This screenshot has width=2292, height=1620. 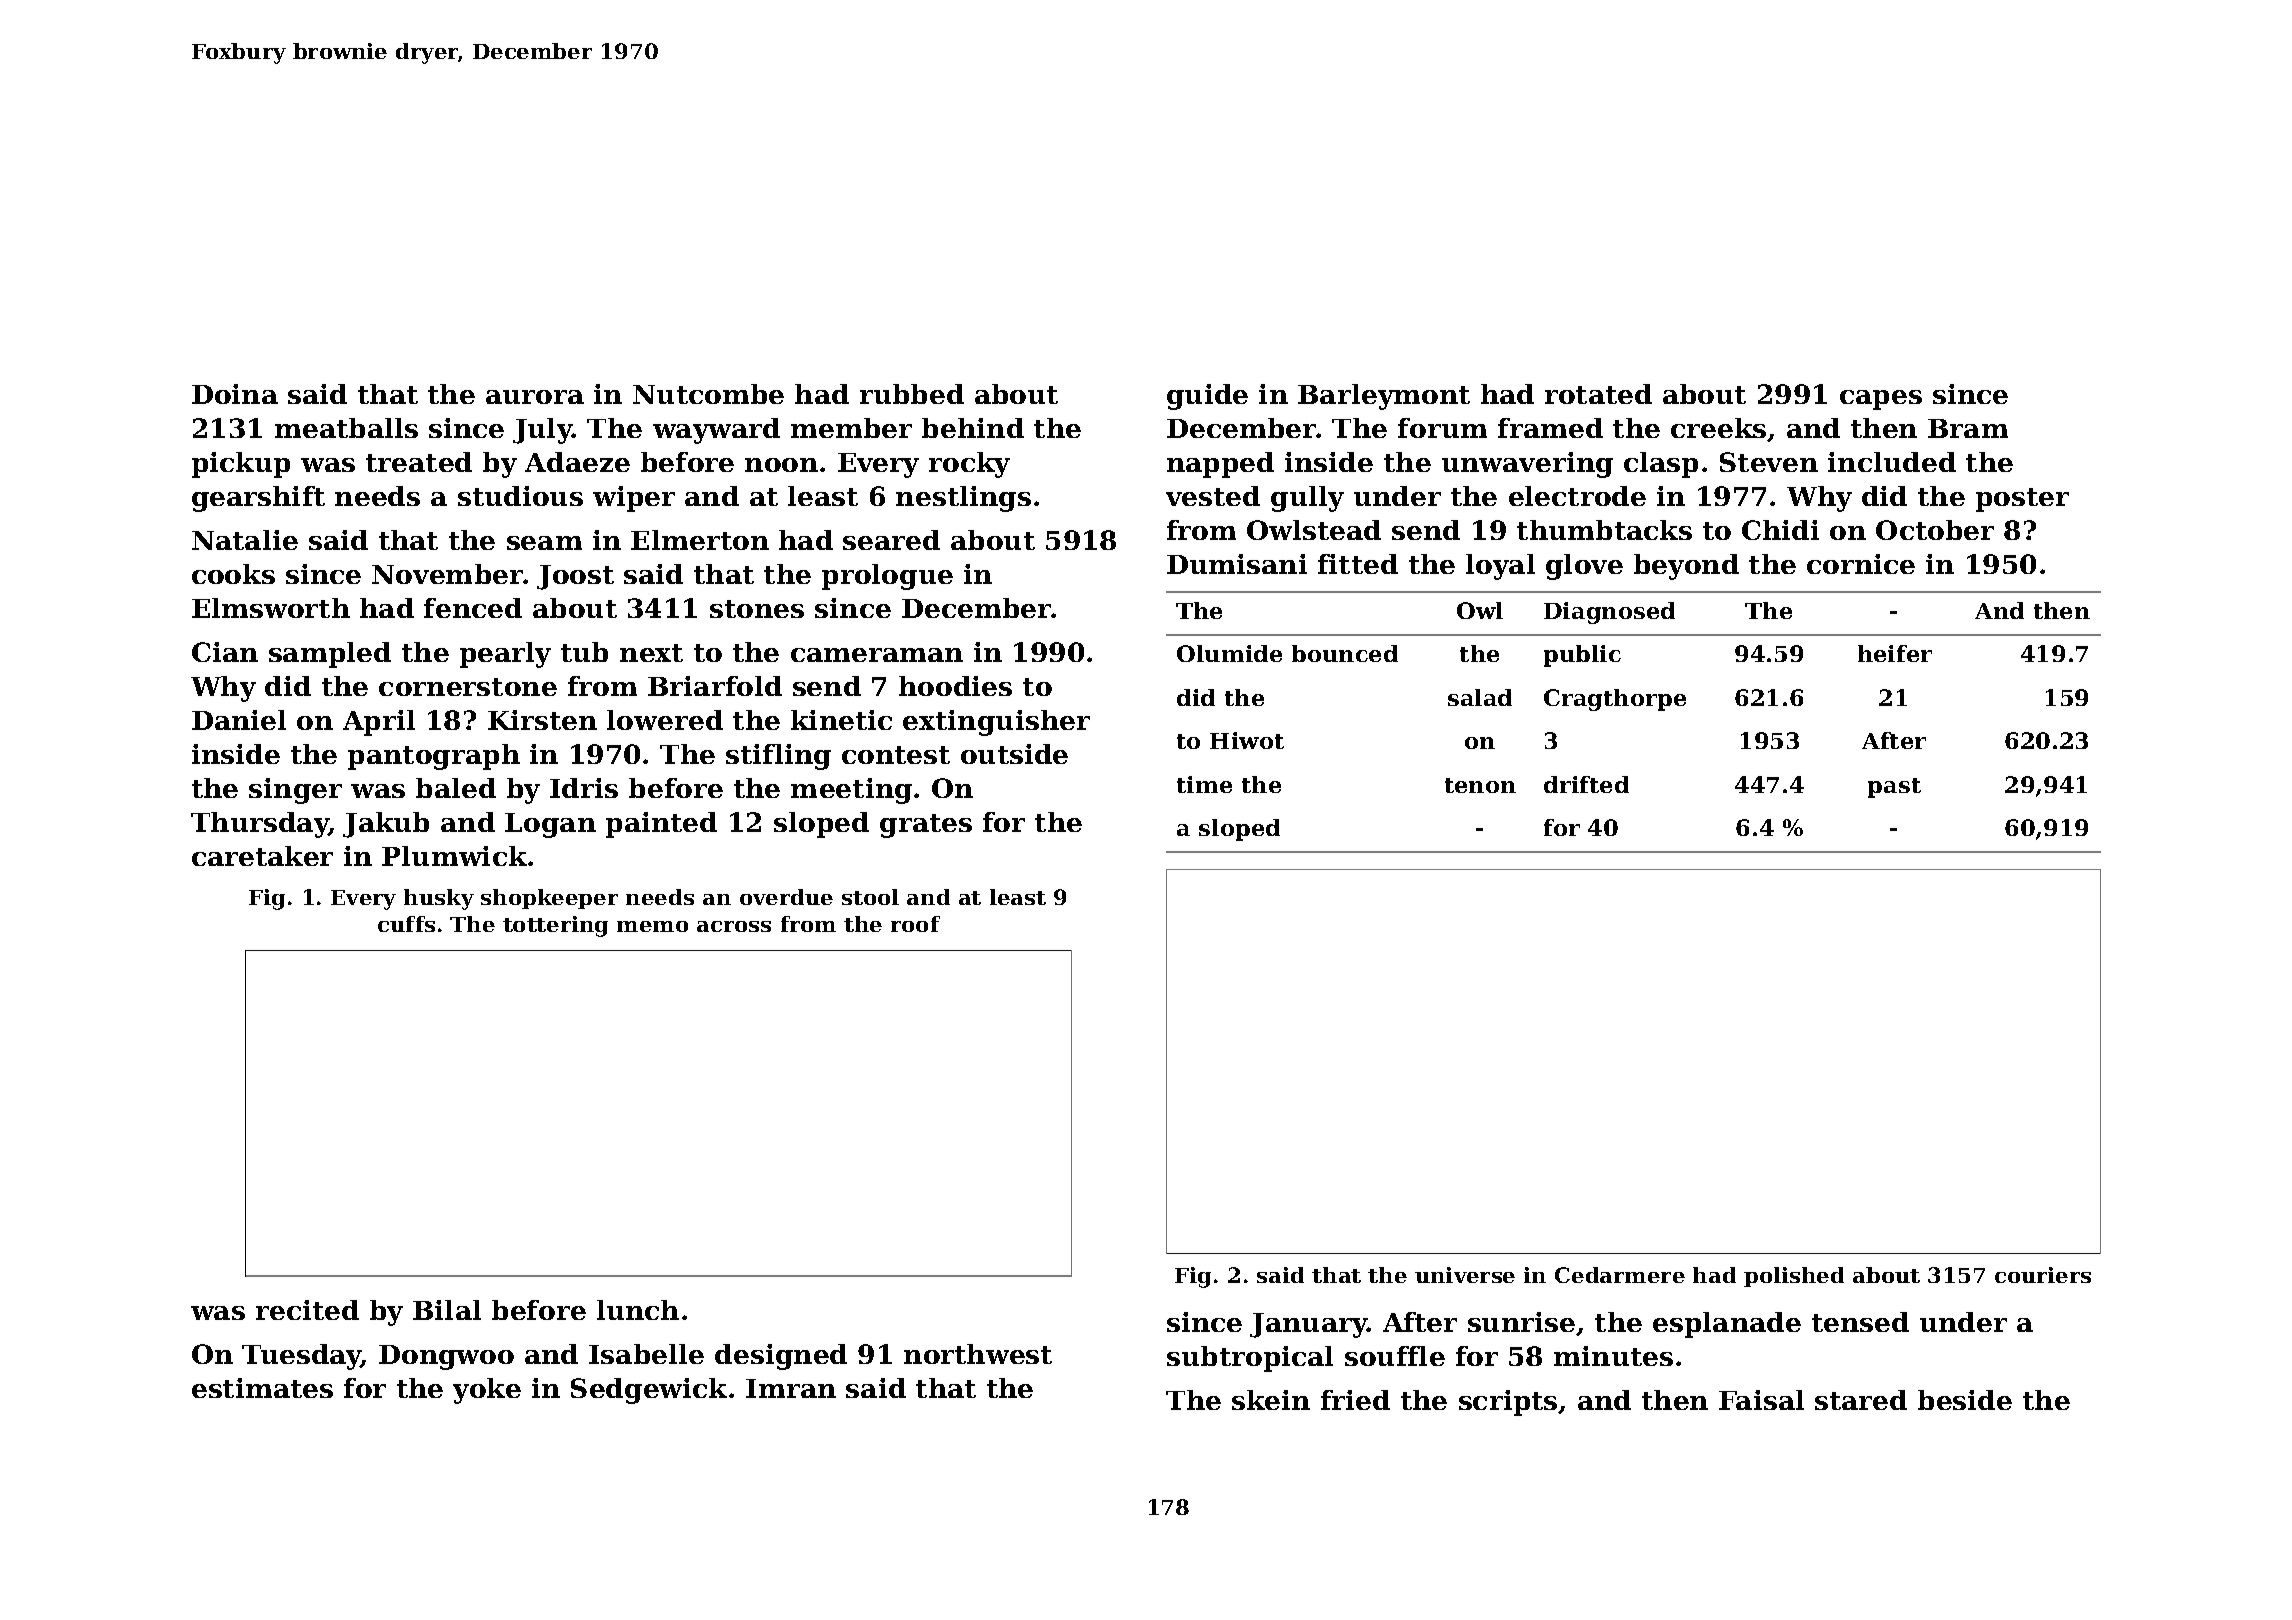 I want to click on capes, so click(x=1881, y=400).
